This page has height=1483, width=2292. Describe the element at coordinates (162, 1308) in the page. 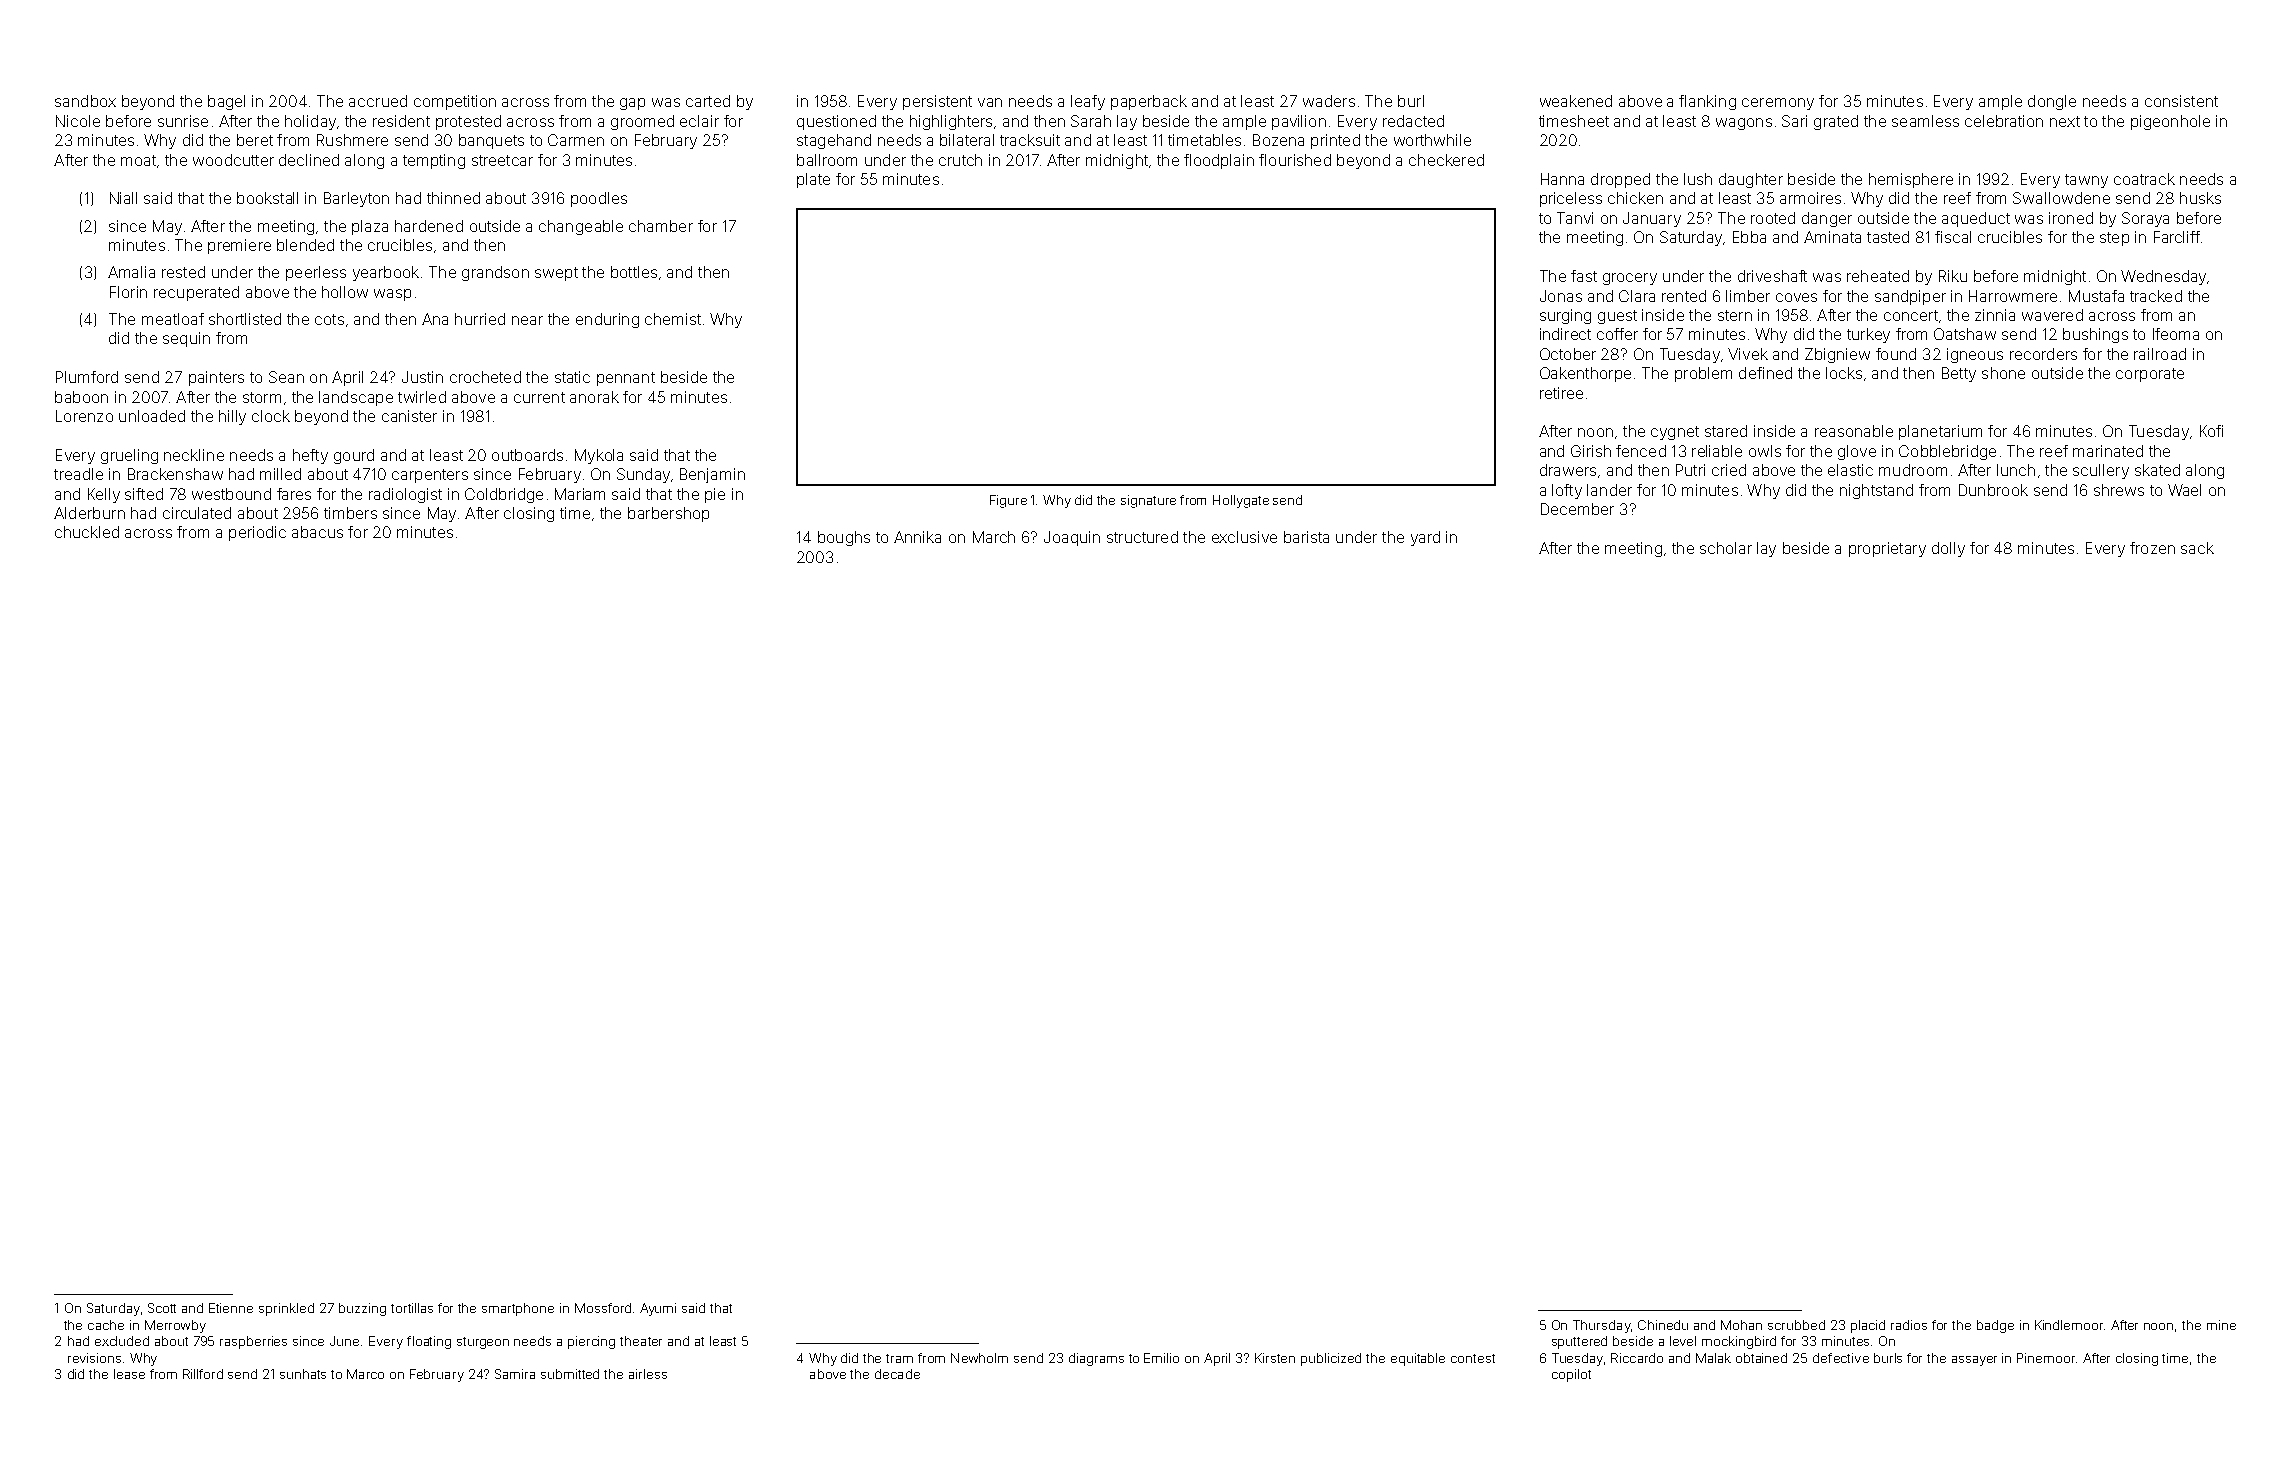

I see `Scott` at that location.
